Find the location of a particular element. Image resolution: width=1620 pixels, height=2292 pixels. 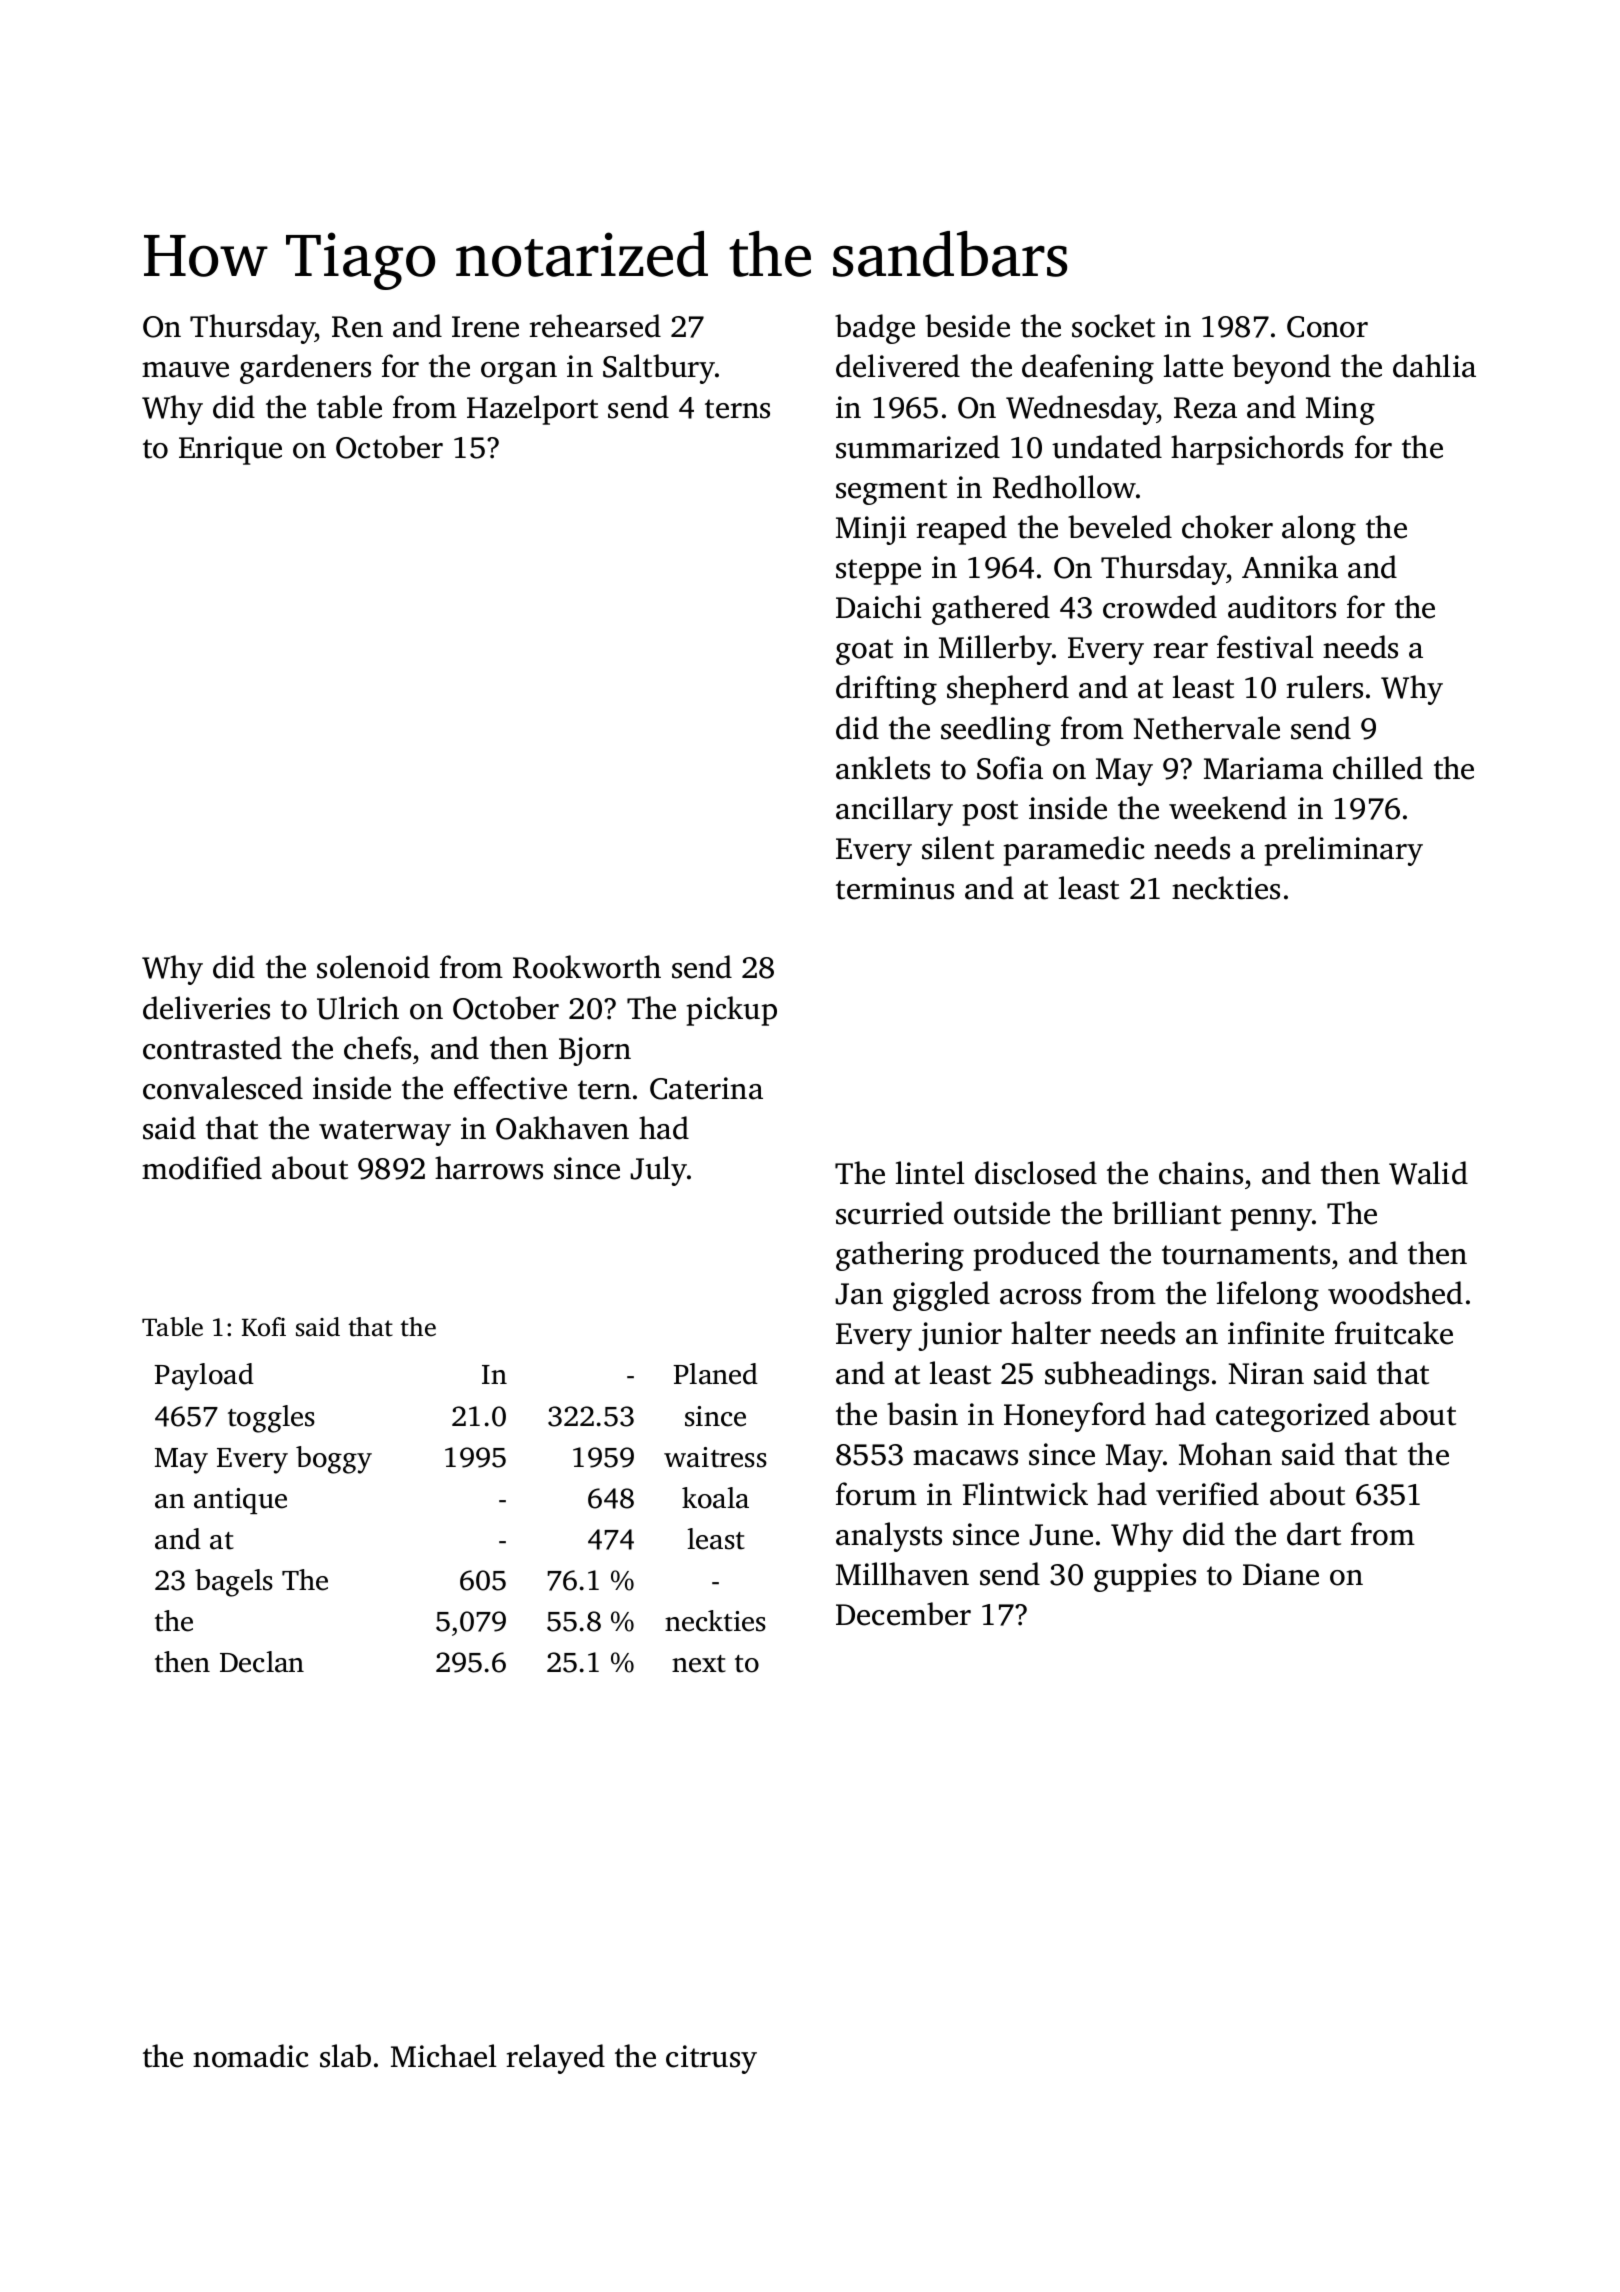

Diane is located at coordinates (1281, 1574).
